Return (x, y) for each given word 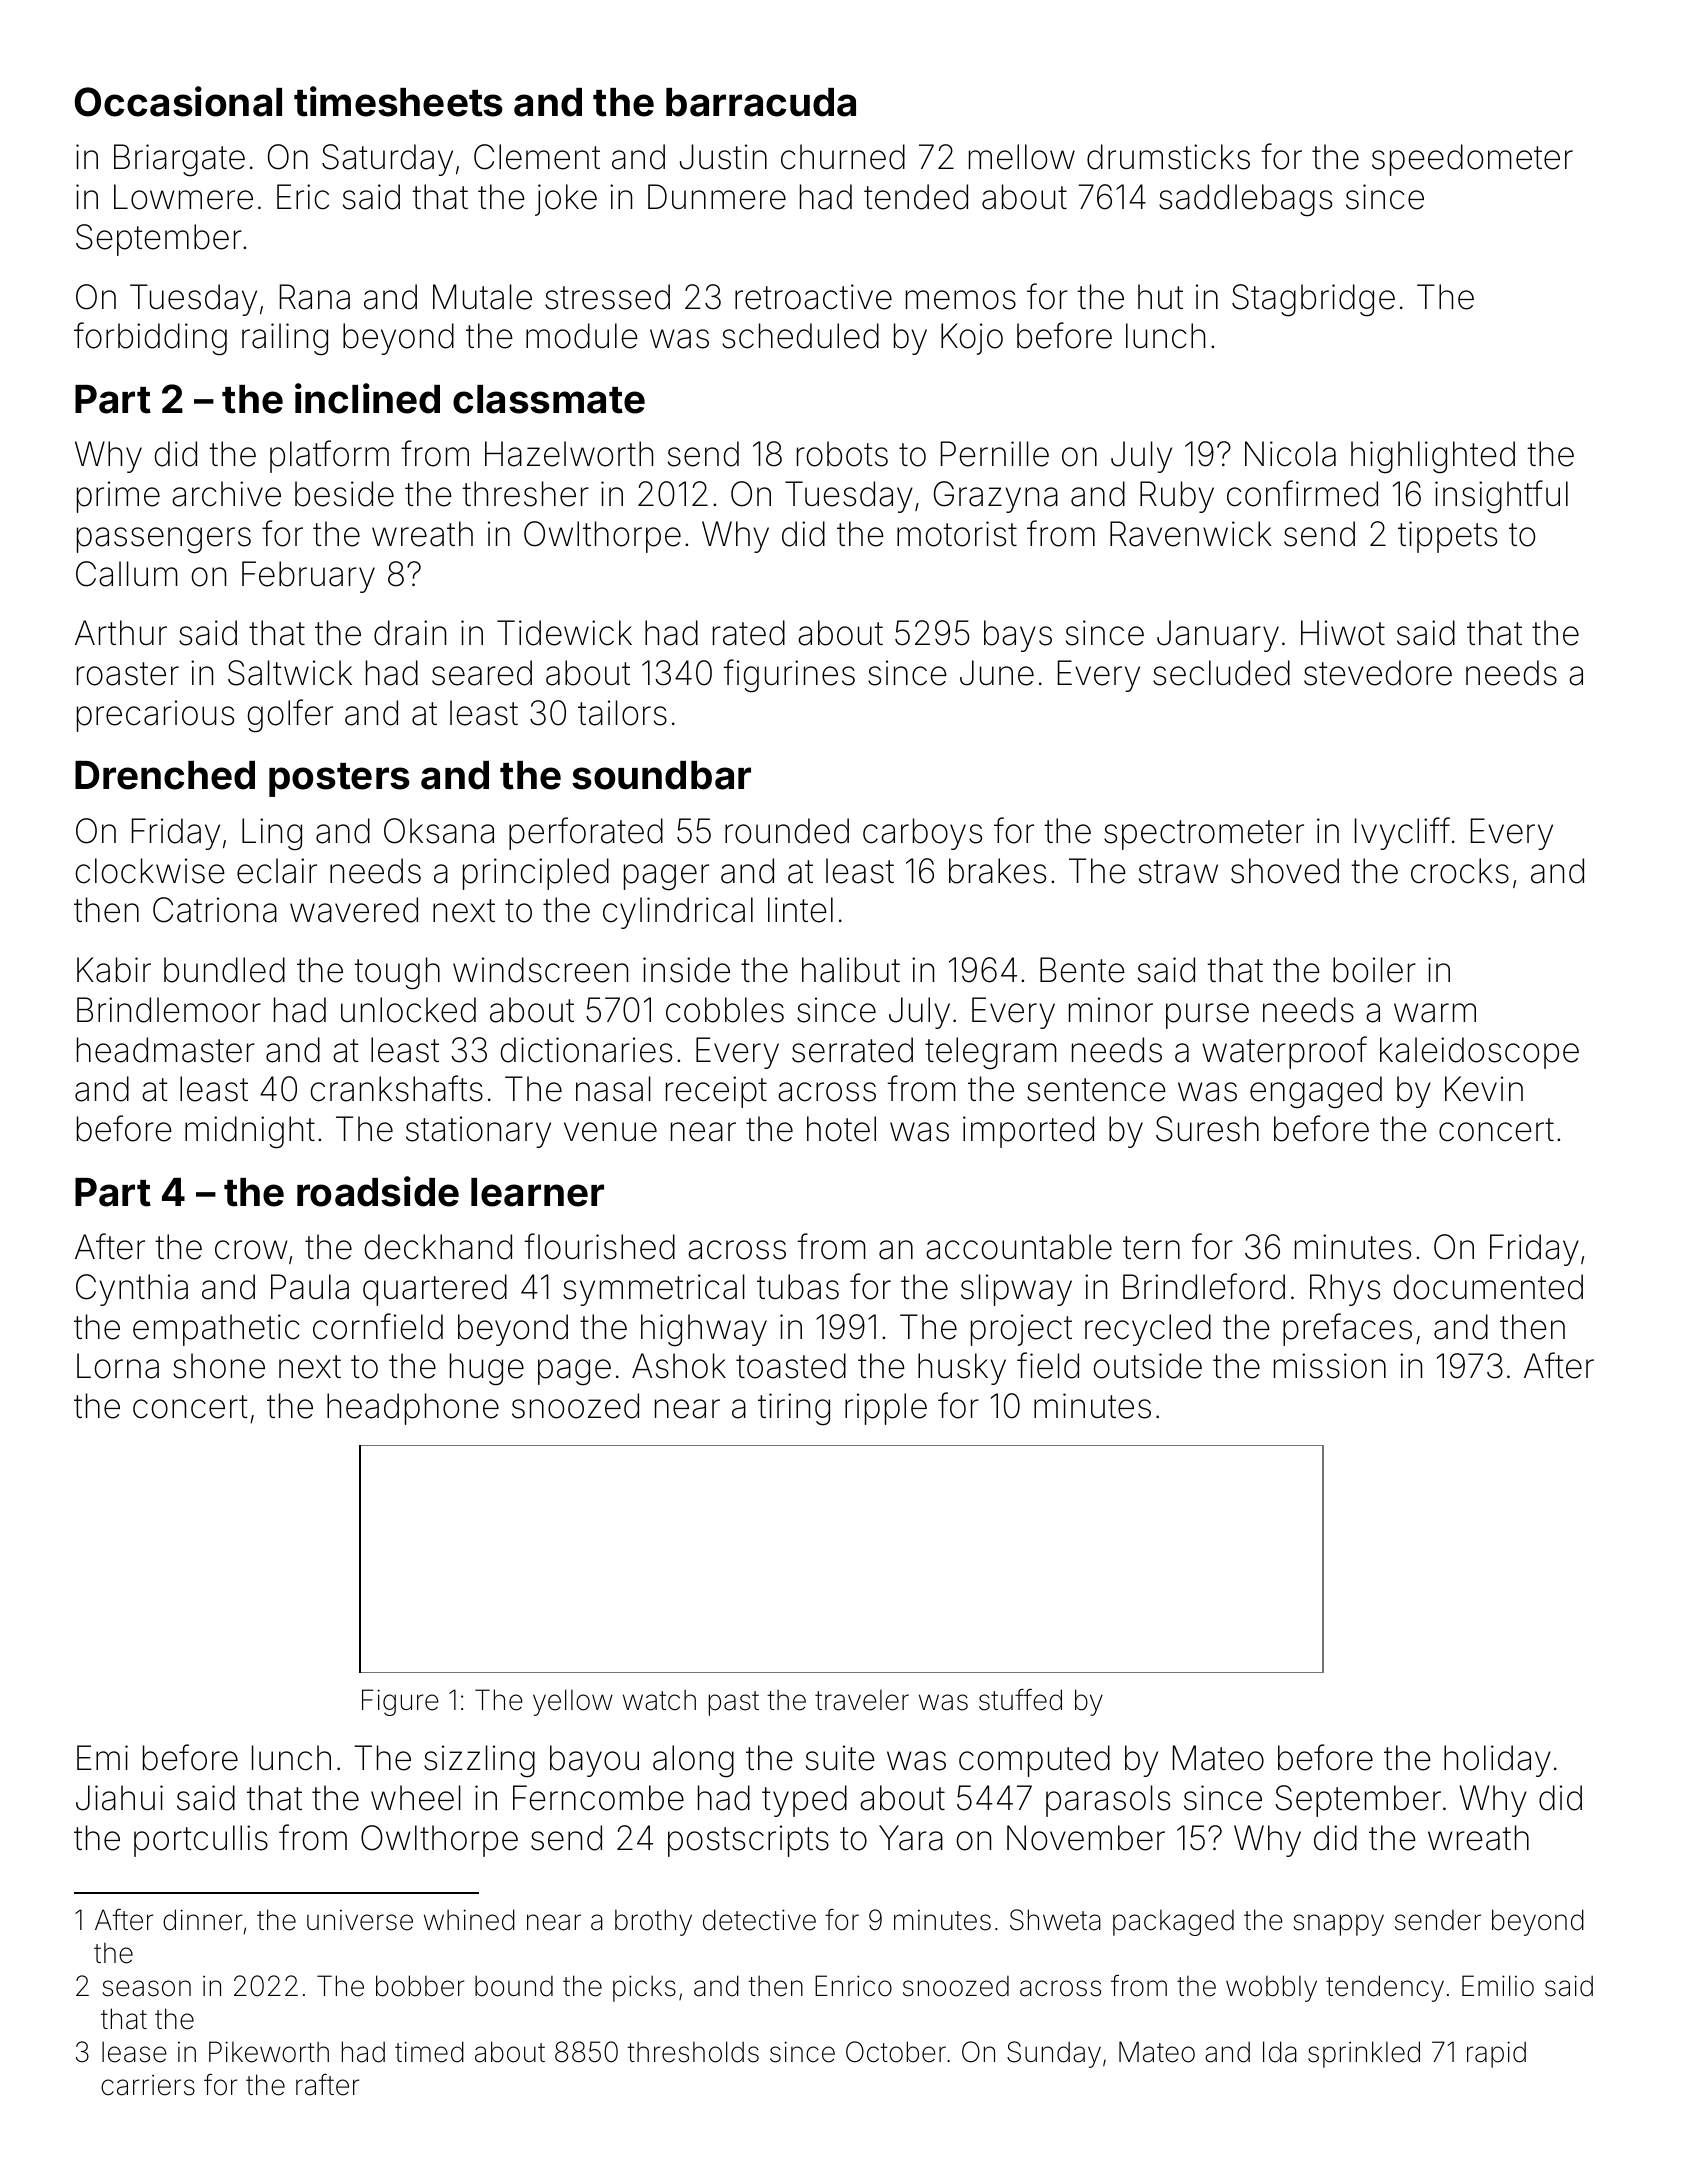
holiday (1497, 1761)
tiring (794, 1409)
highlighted (1433, 457)
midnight (250, 1132)
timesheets (398, 101)
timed (429, 2052)
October (896, 2052)
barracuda (761, 102)
